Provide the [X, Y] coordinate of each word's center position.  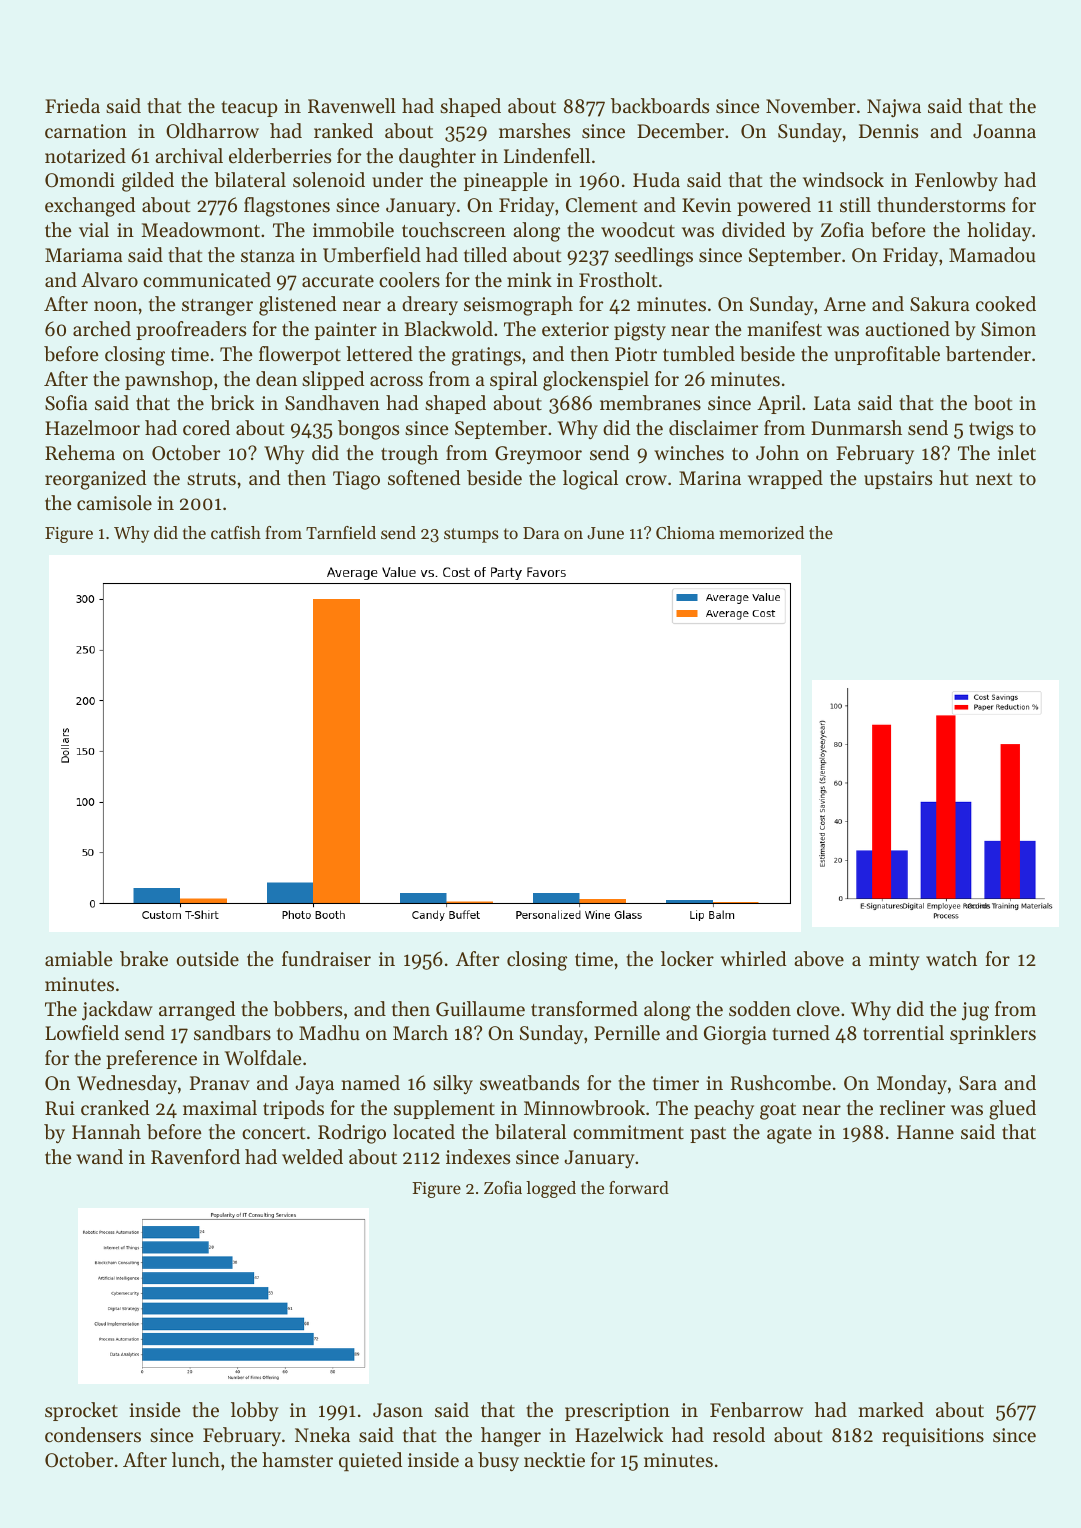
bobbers [307, 1009]
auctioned [907, 329]
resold [739, 1435]
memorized [761, 532]
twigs [991, 430]
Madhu [329, 1033]
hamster [297, 1460]
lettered [379, 354]
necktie [554, 1460]
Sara [978, 1083]
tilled [485, 255]
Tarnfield [341, 532]
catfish [236, 532]
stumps [471, 535]
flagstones [287, 207]
